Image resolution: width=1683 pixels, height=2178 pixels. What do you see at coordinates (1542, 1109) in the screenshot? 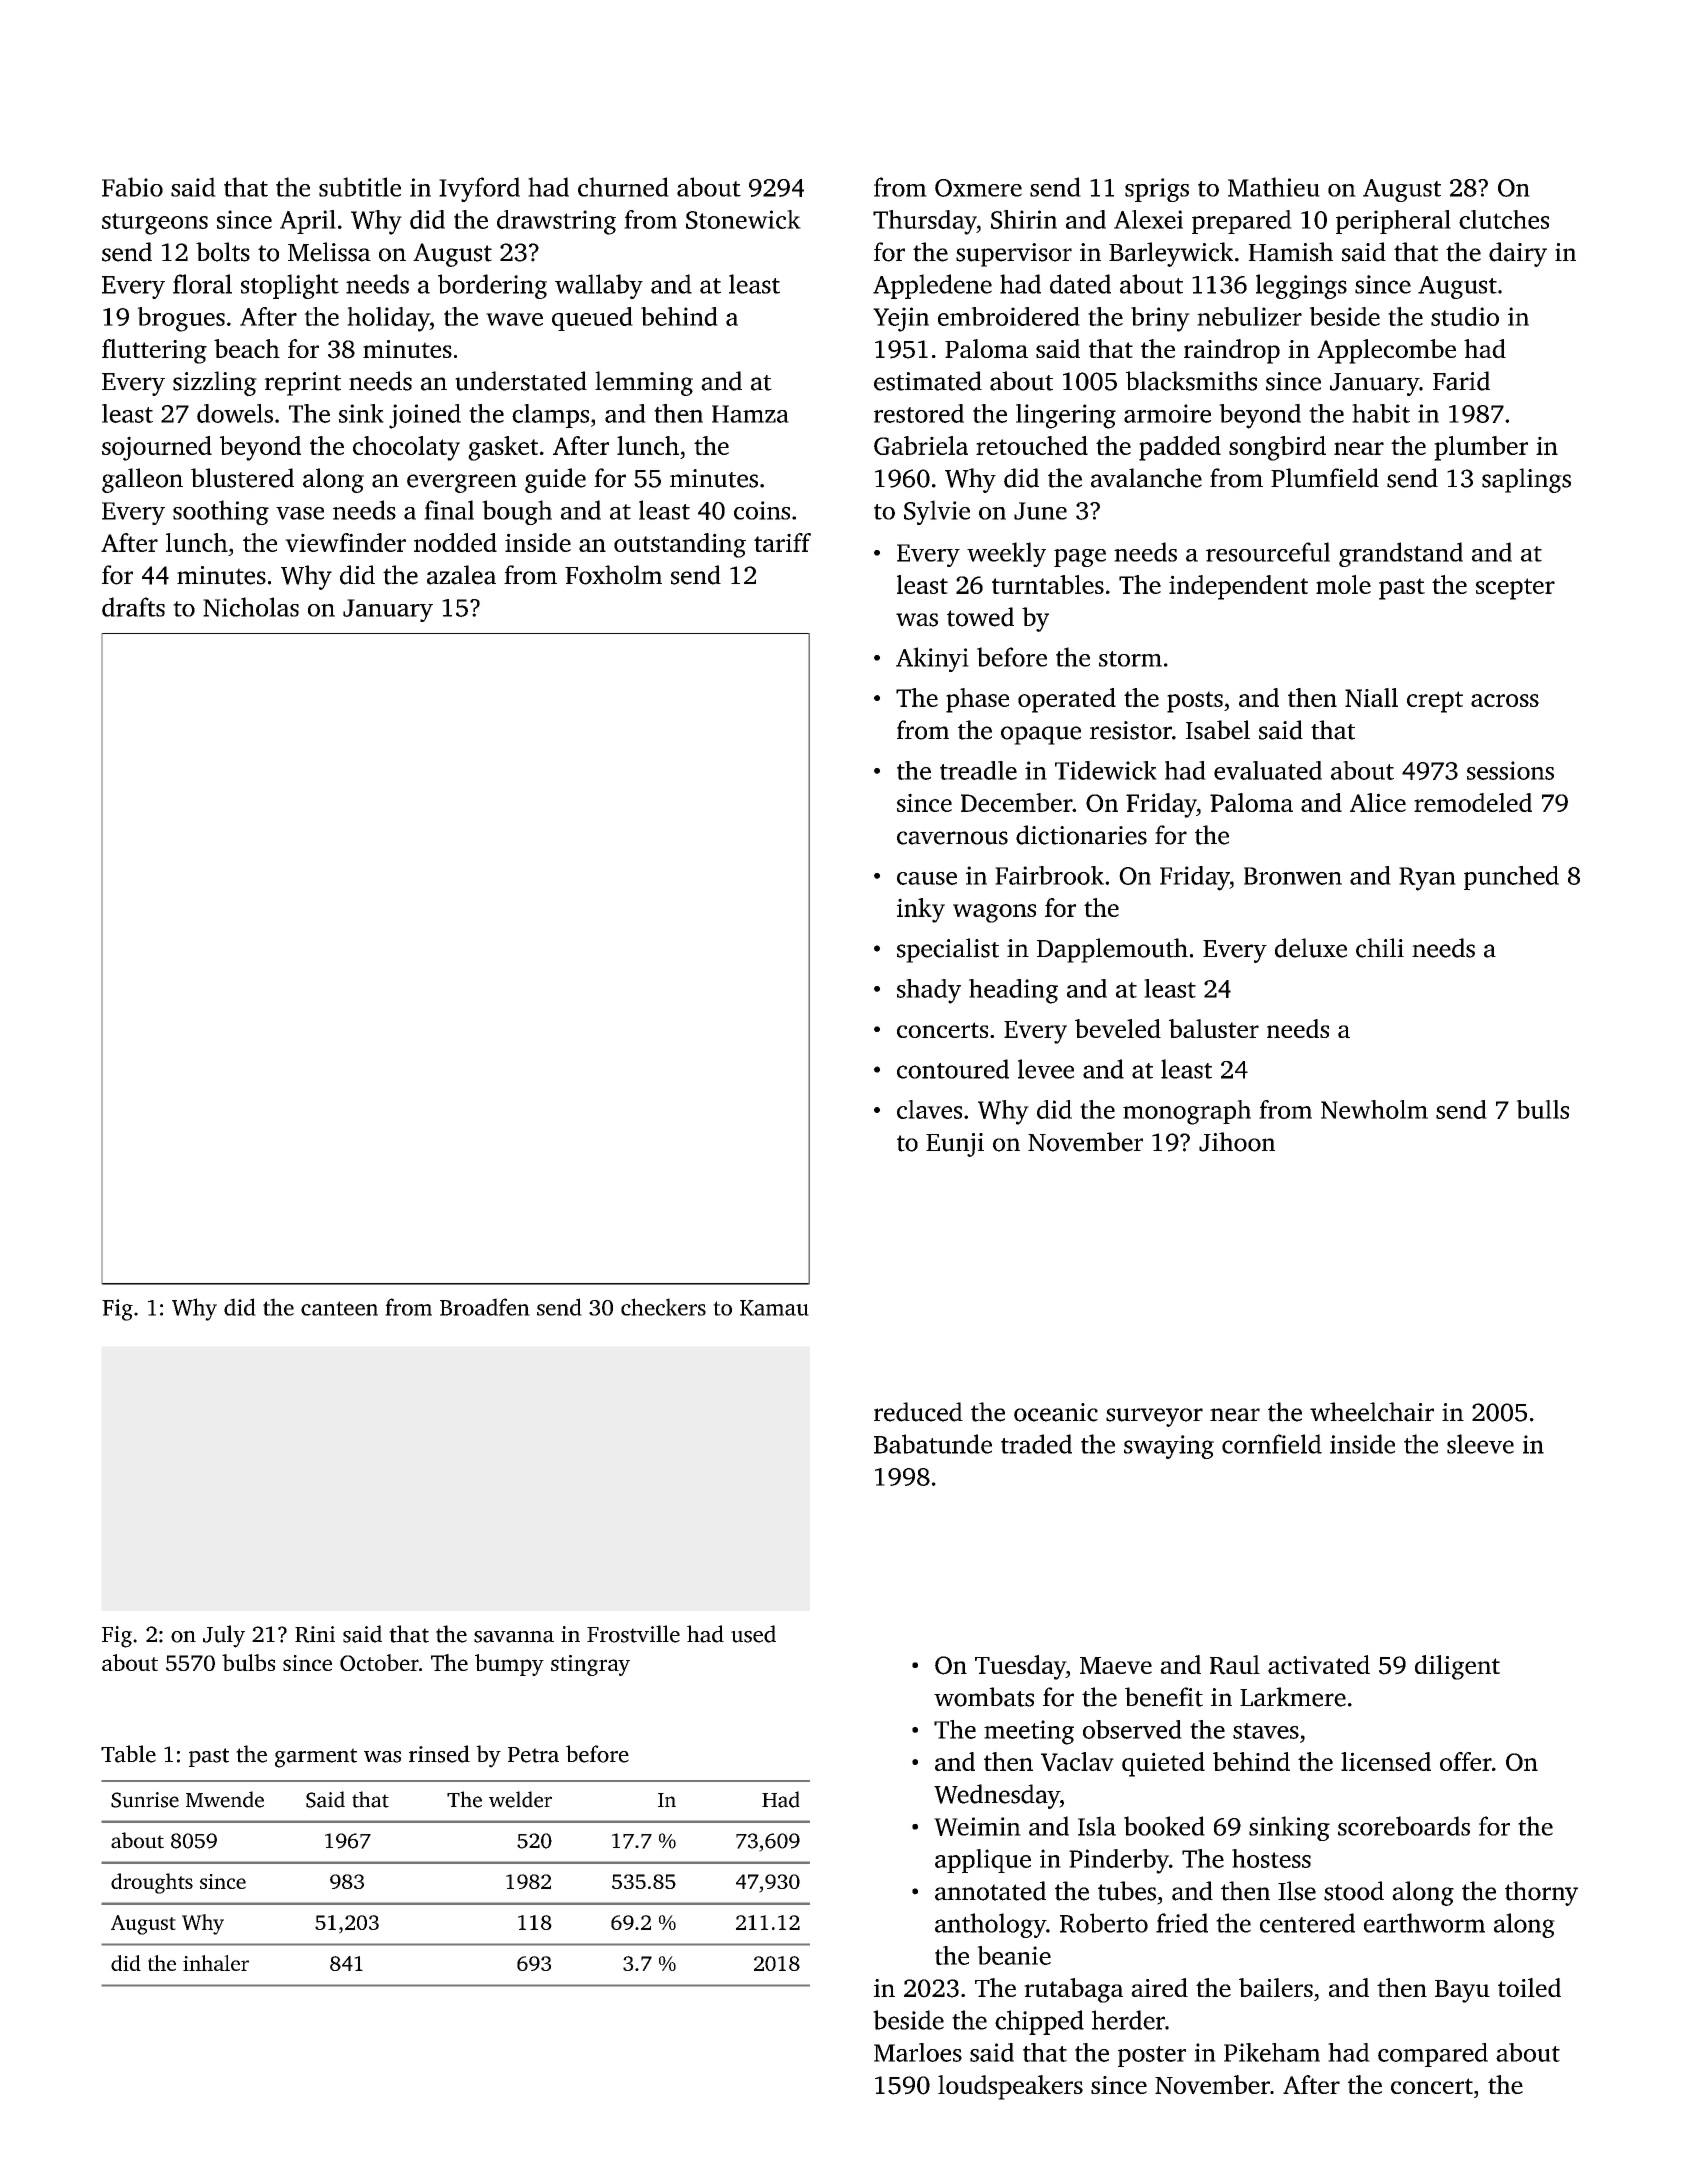
I see `bulls` at bounding box center [1542, 1109].
